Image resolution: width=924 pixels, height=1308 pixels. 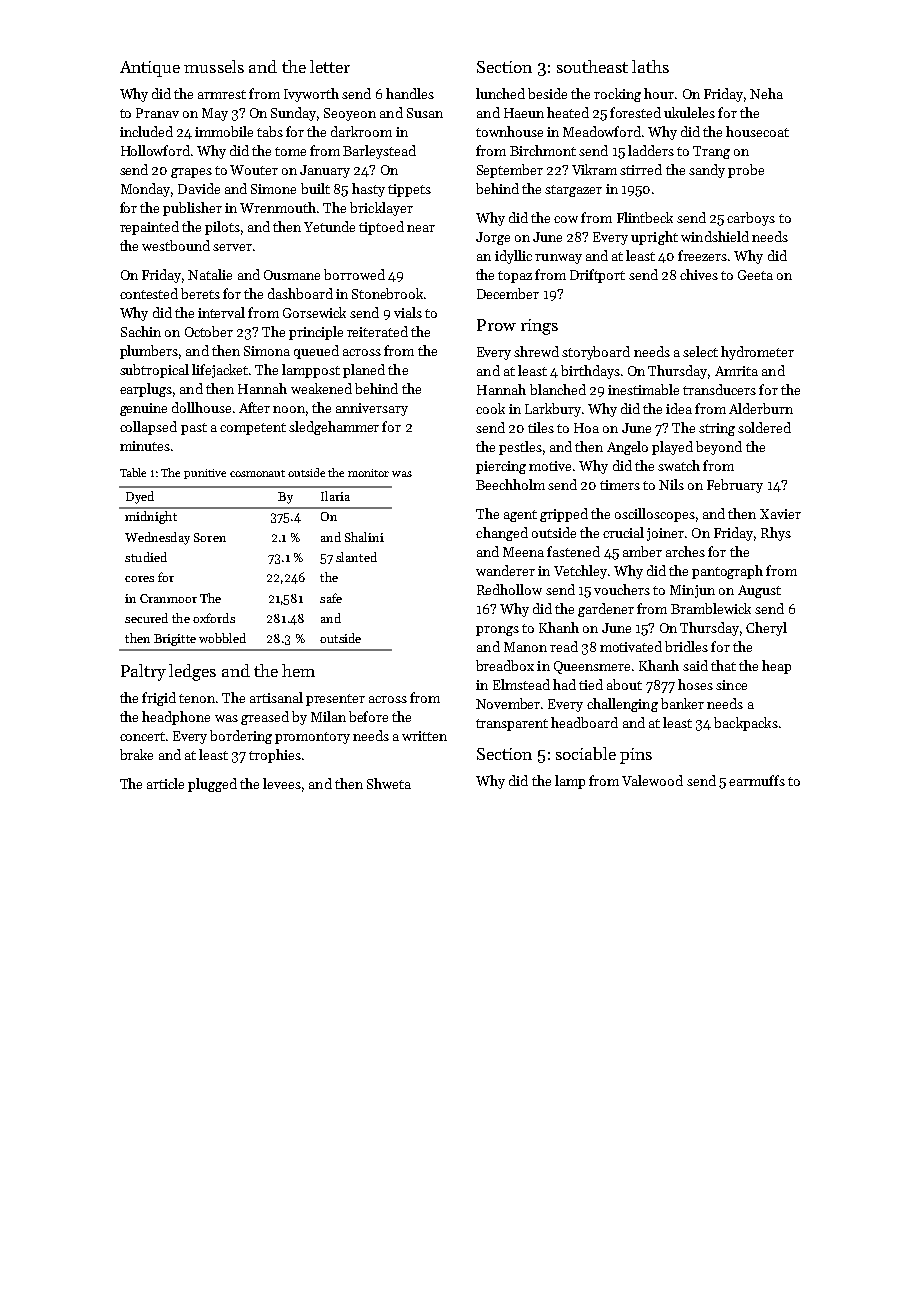 What do you see at coordinates (330, 66) in the image?
I see `letter` at bounding box center [330, 66].
